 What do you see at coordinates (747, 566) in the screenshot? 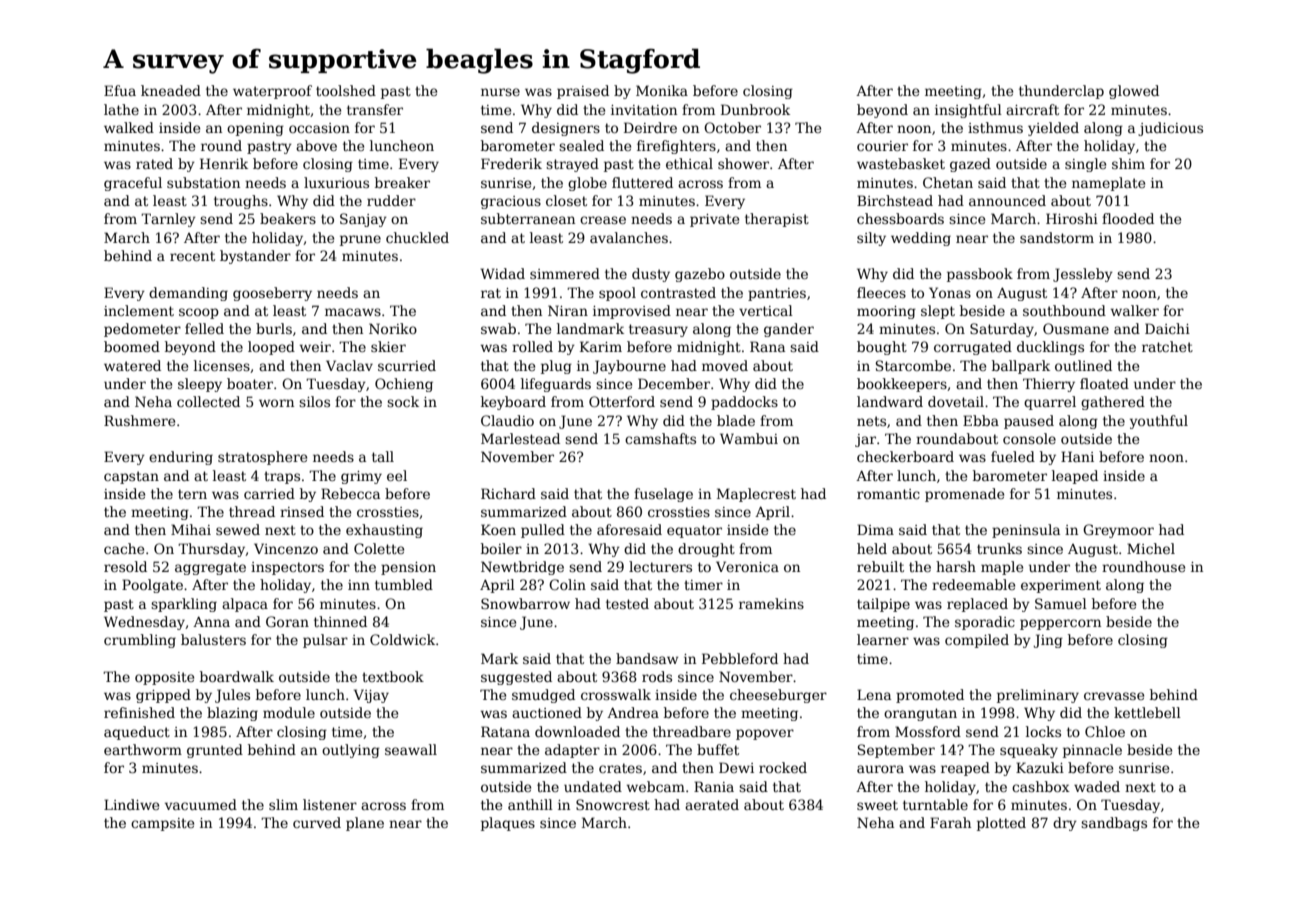
I see `Veronica` at bounding box center [747, 566].
